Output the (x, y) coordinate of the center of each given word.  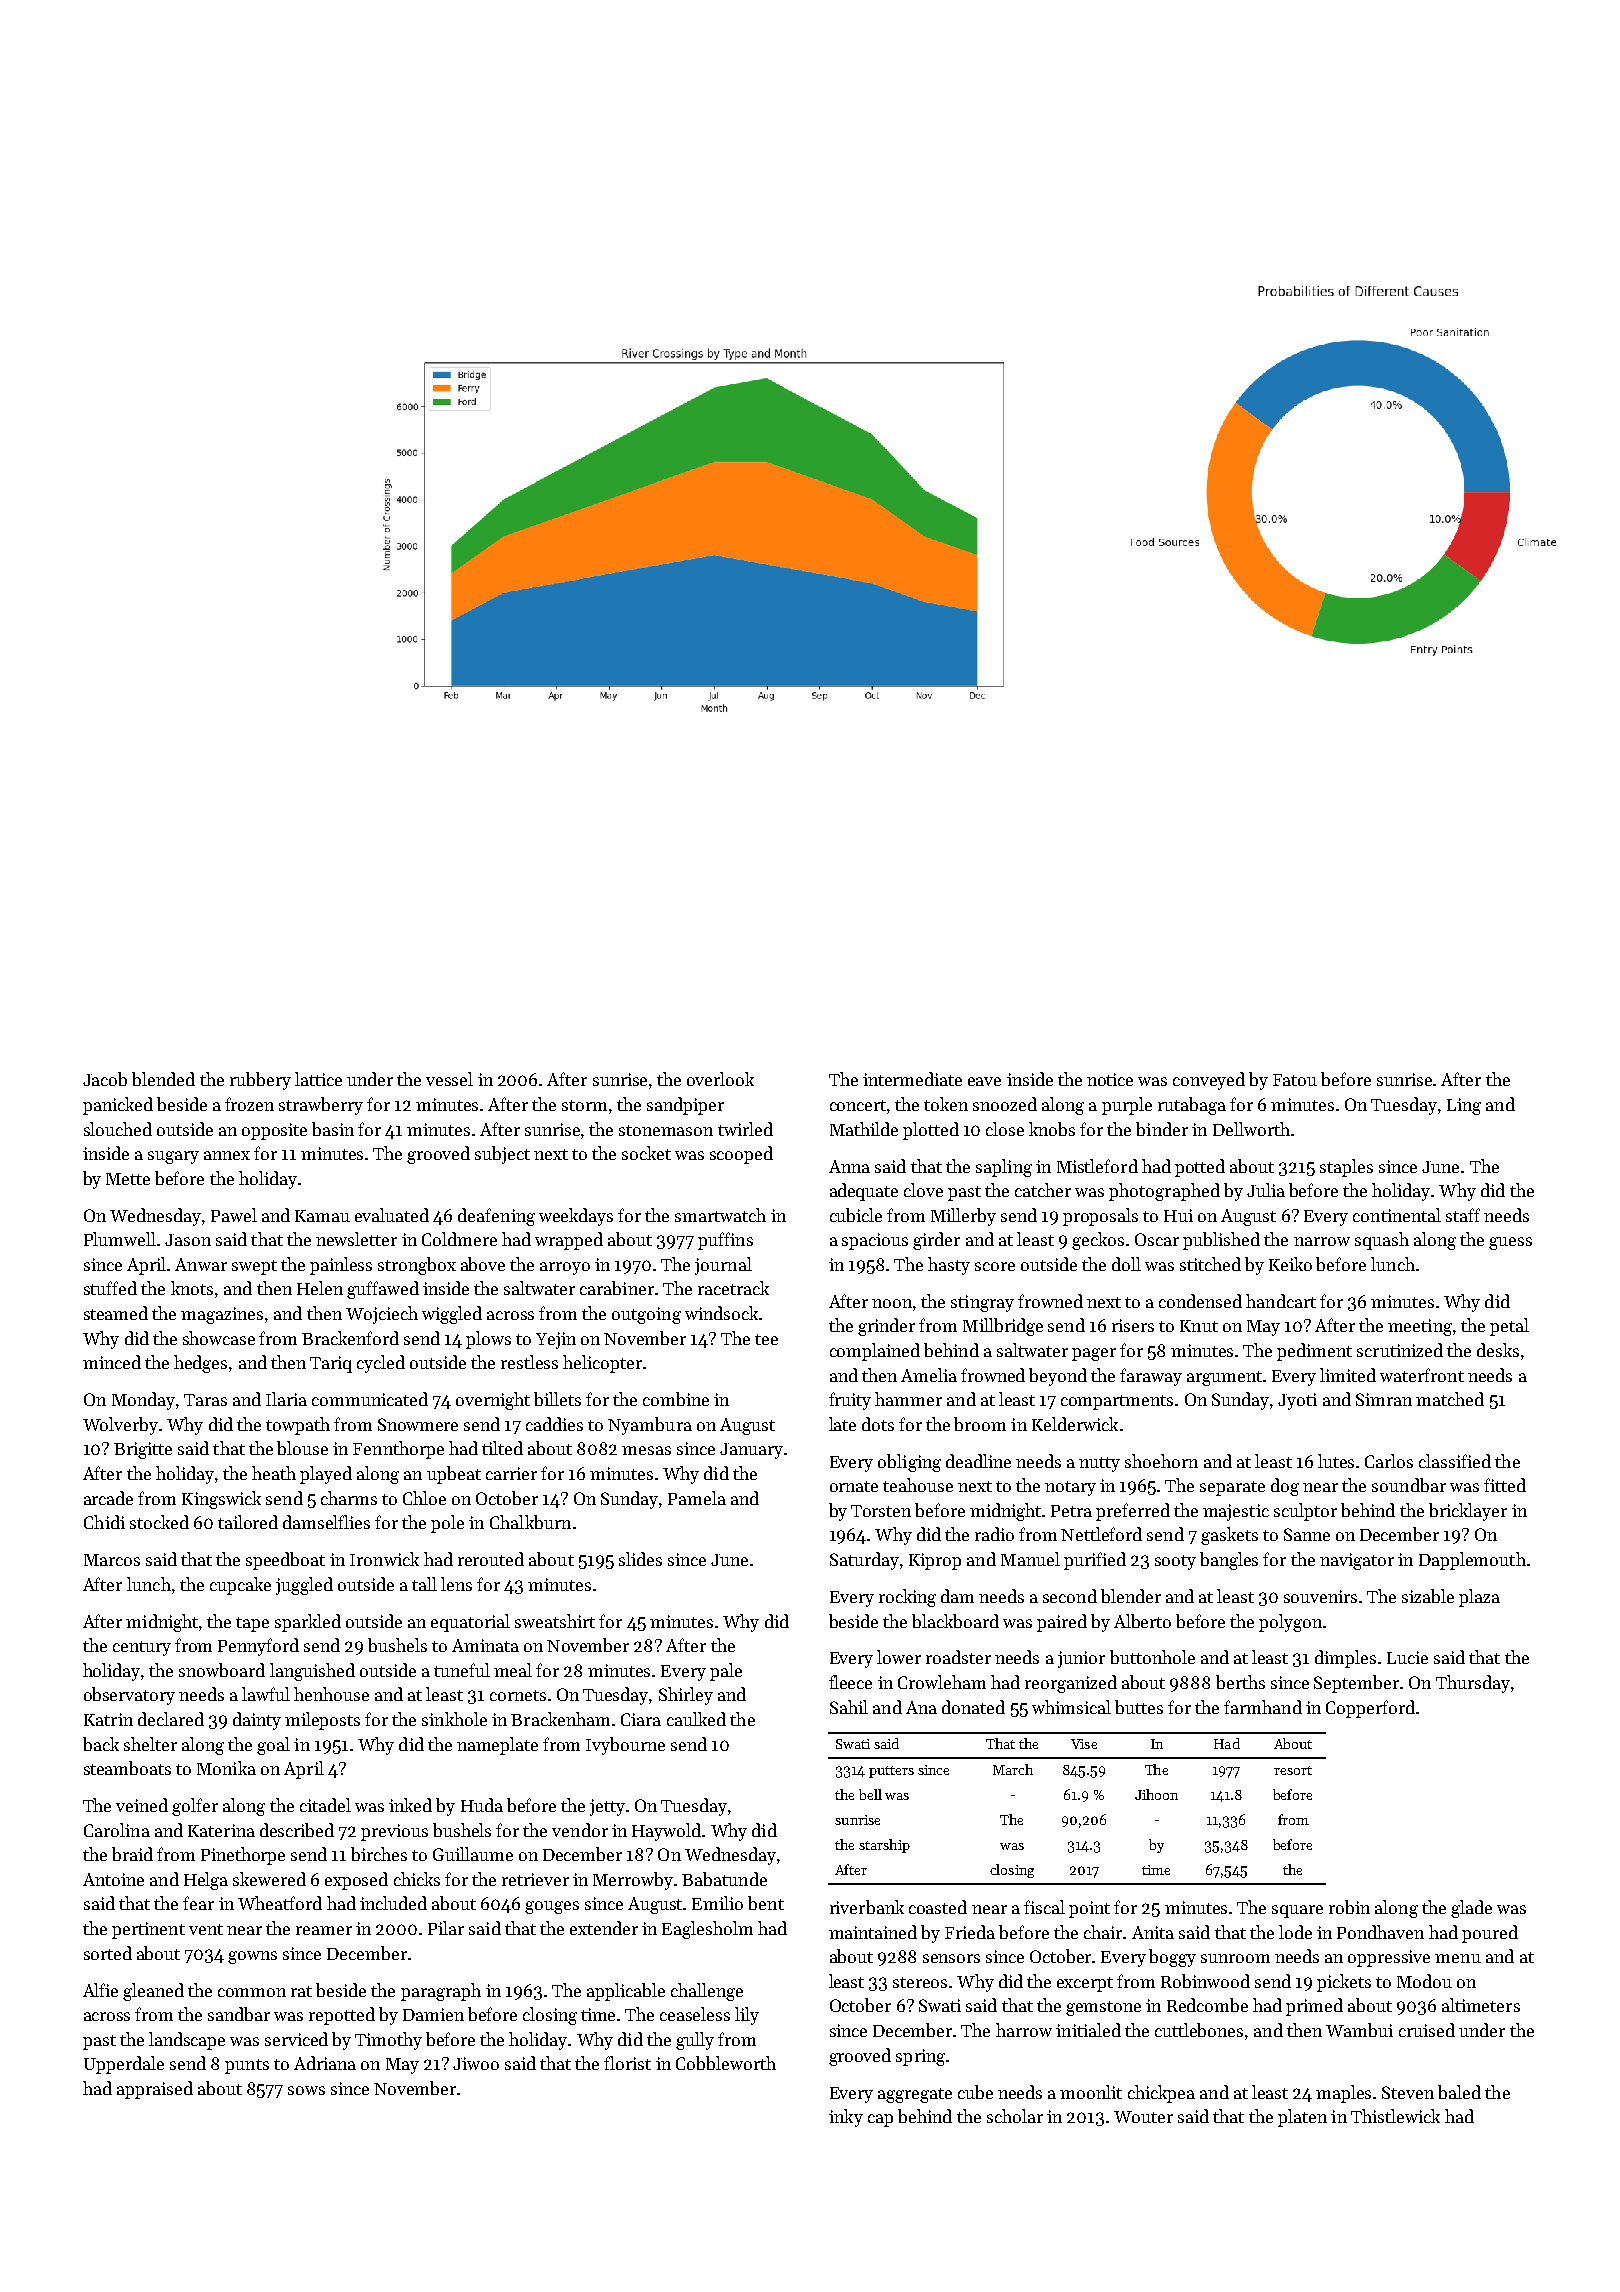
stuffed (110, 1288)
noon (892, 1303)
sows (306, 2090)
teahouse (918, 1485)
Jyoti (1297, 1401)
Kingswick (221, 1500)
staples (1346, 1168)
